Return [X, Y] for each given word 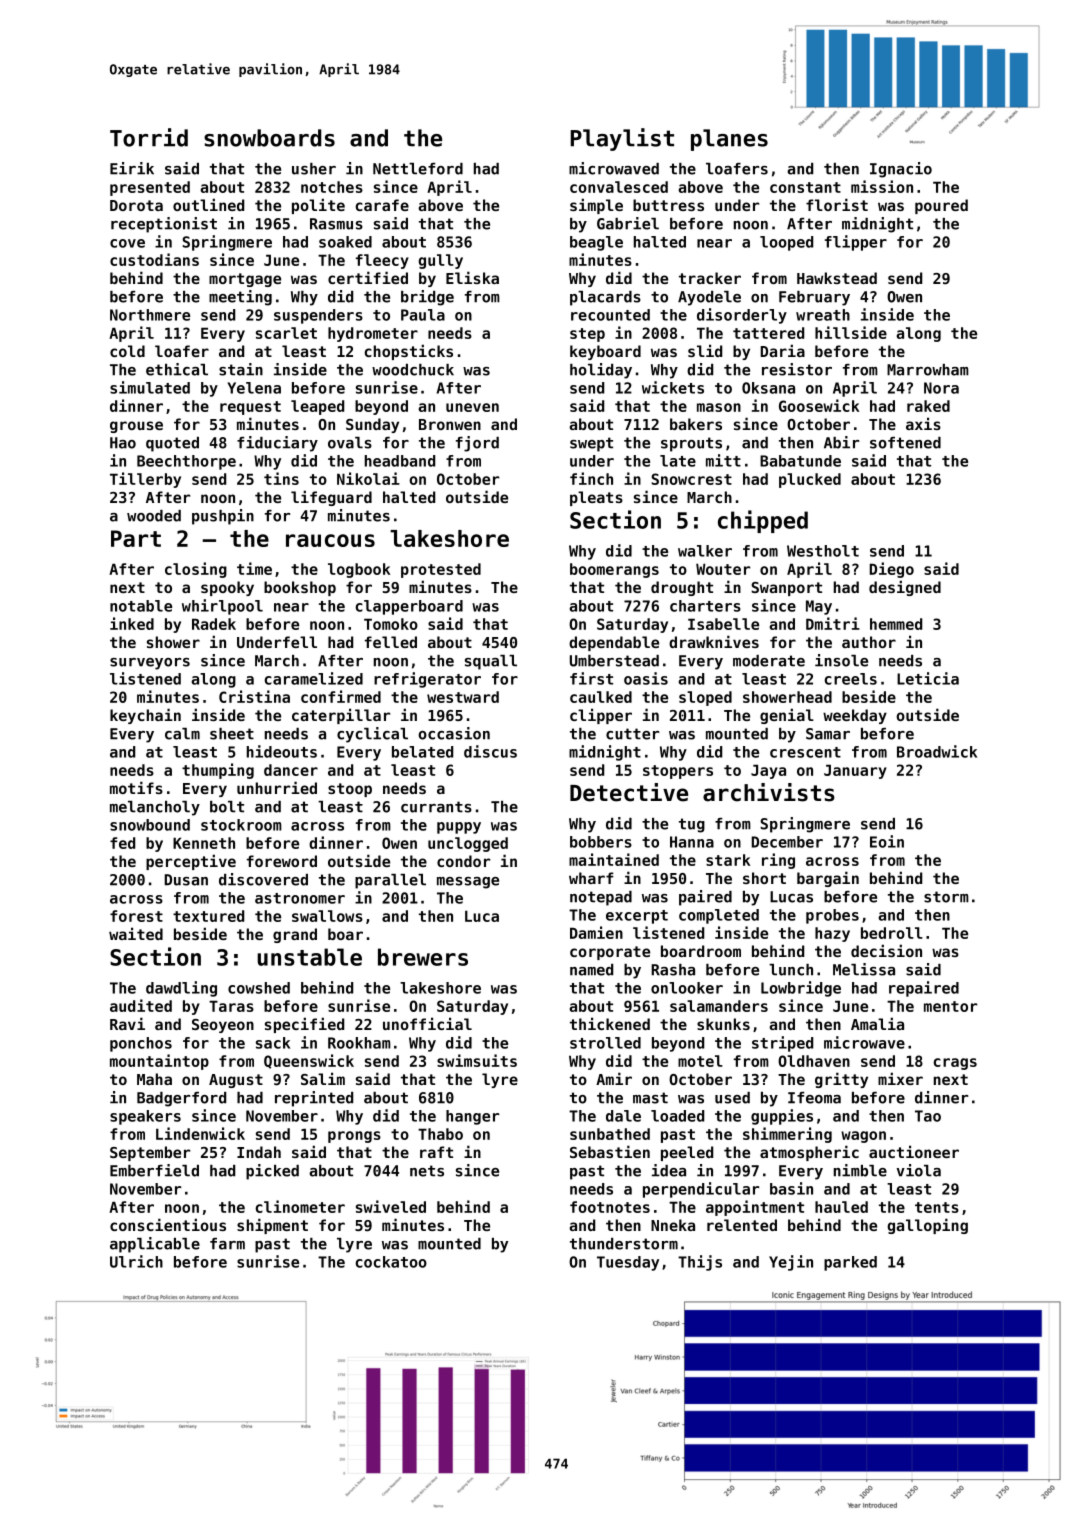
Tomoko [391, 624]
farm [227, 1244]
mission [882, 186]
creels [850, 679]
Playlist [622, 139]
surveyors [150, 664]
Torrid [149, 137]
